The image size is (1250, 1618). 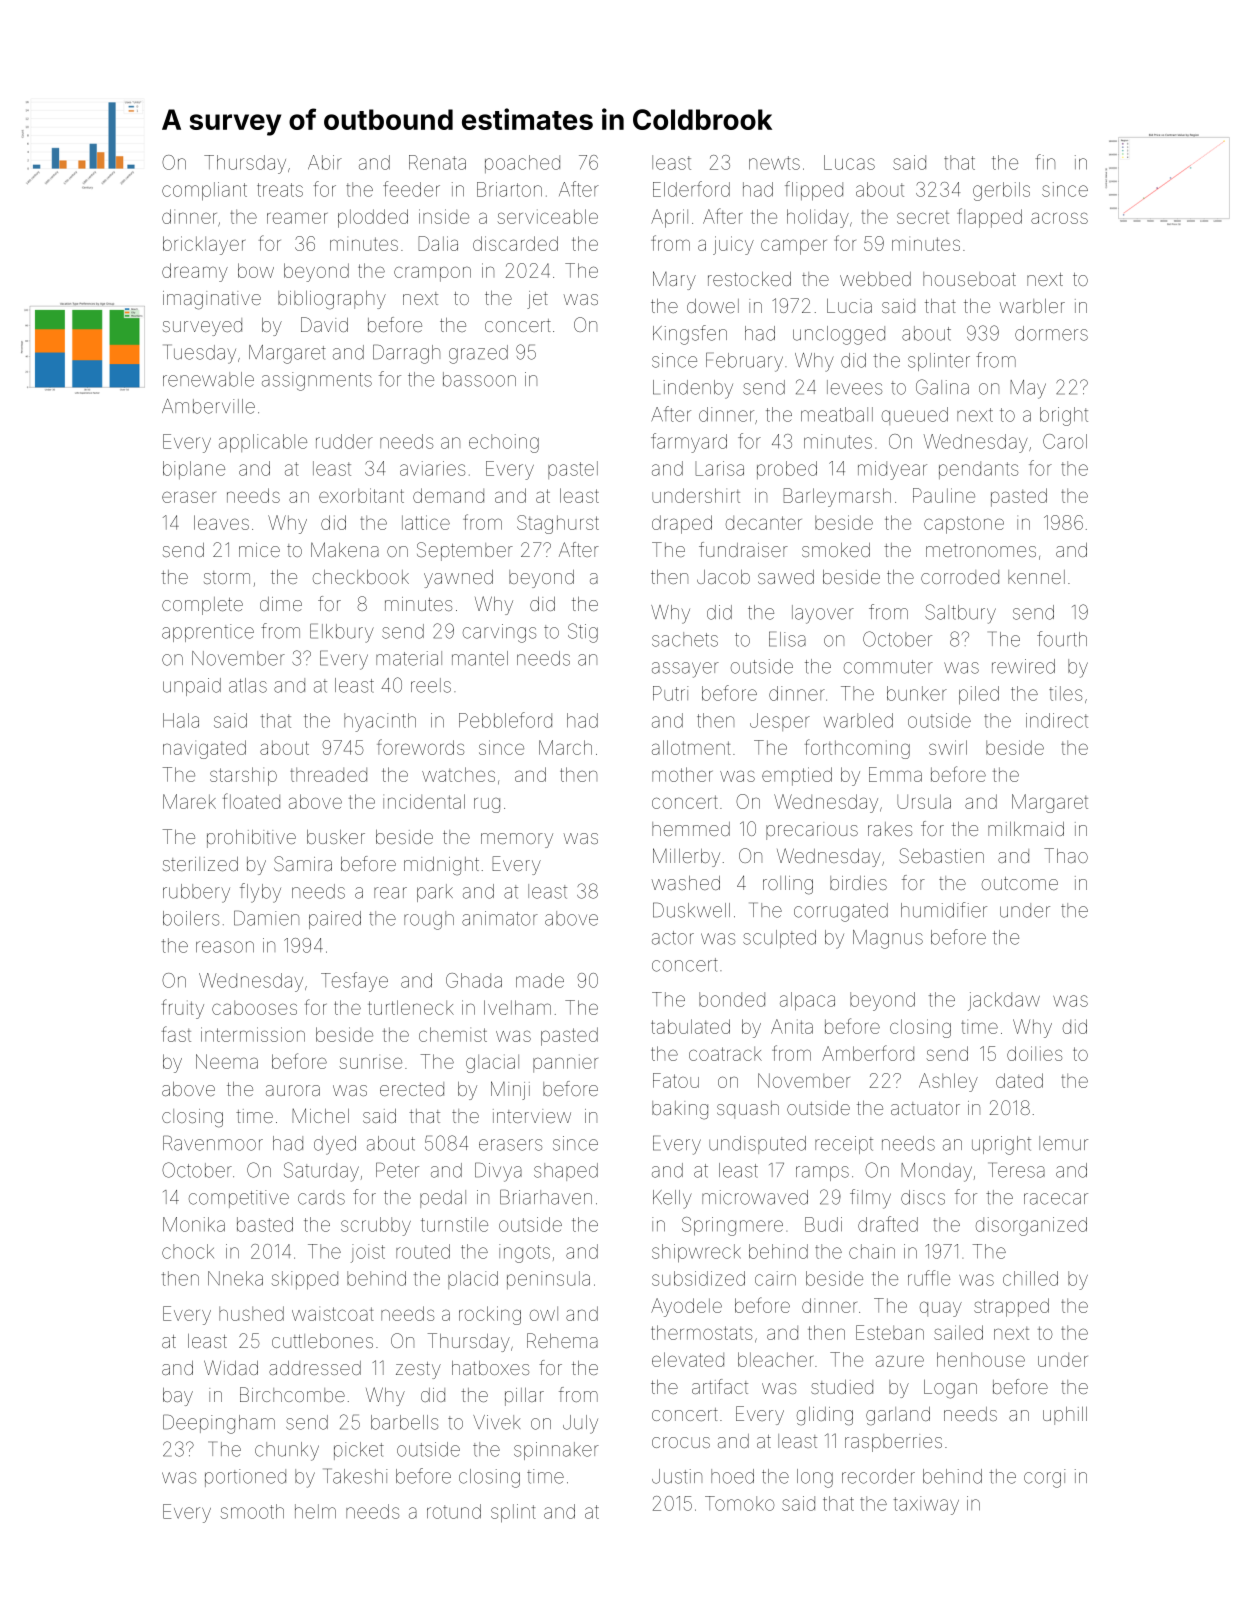 I want to click on Elderford, so click(x=691, y=189).
